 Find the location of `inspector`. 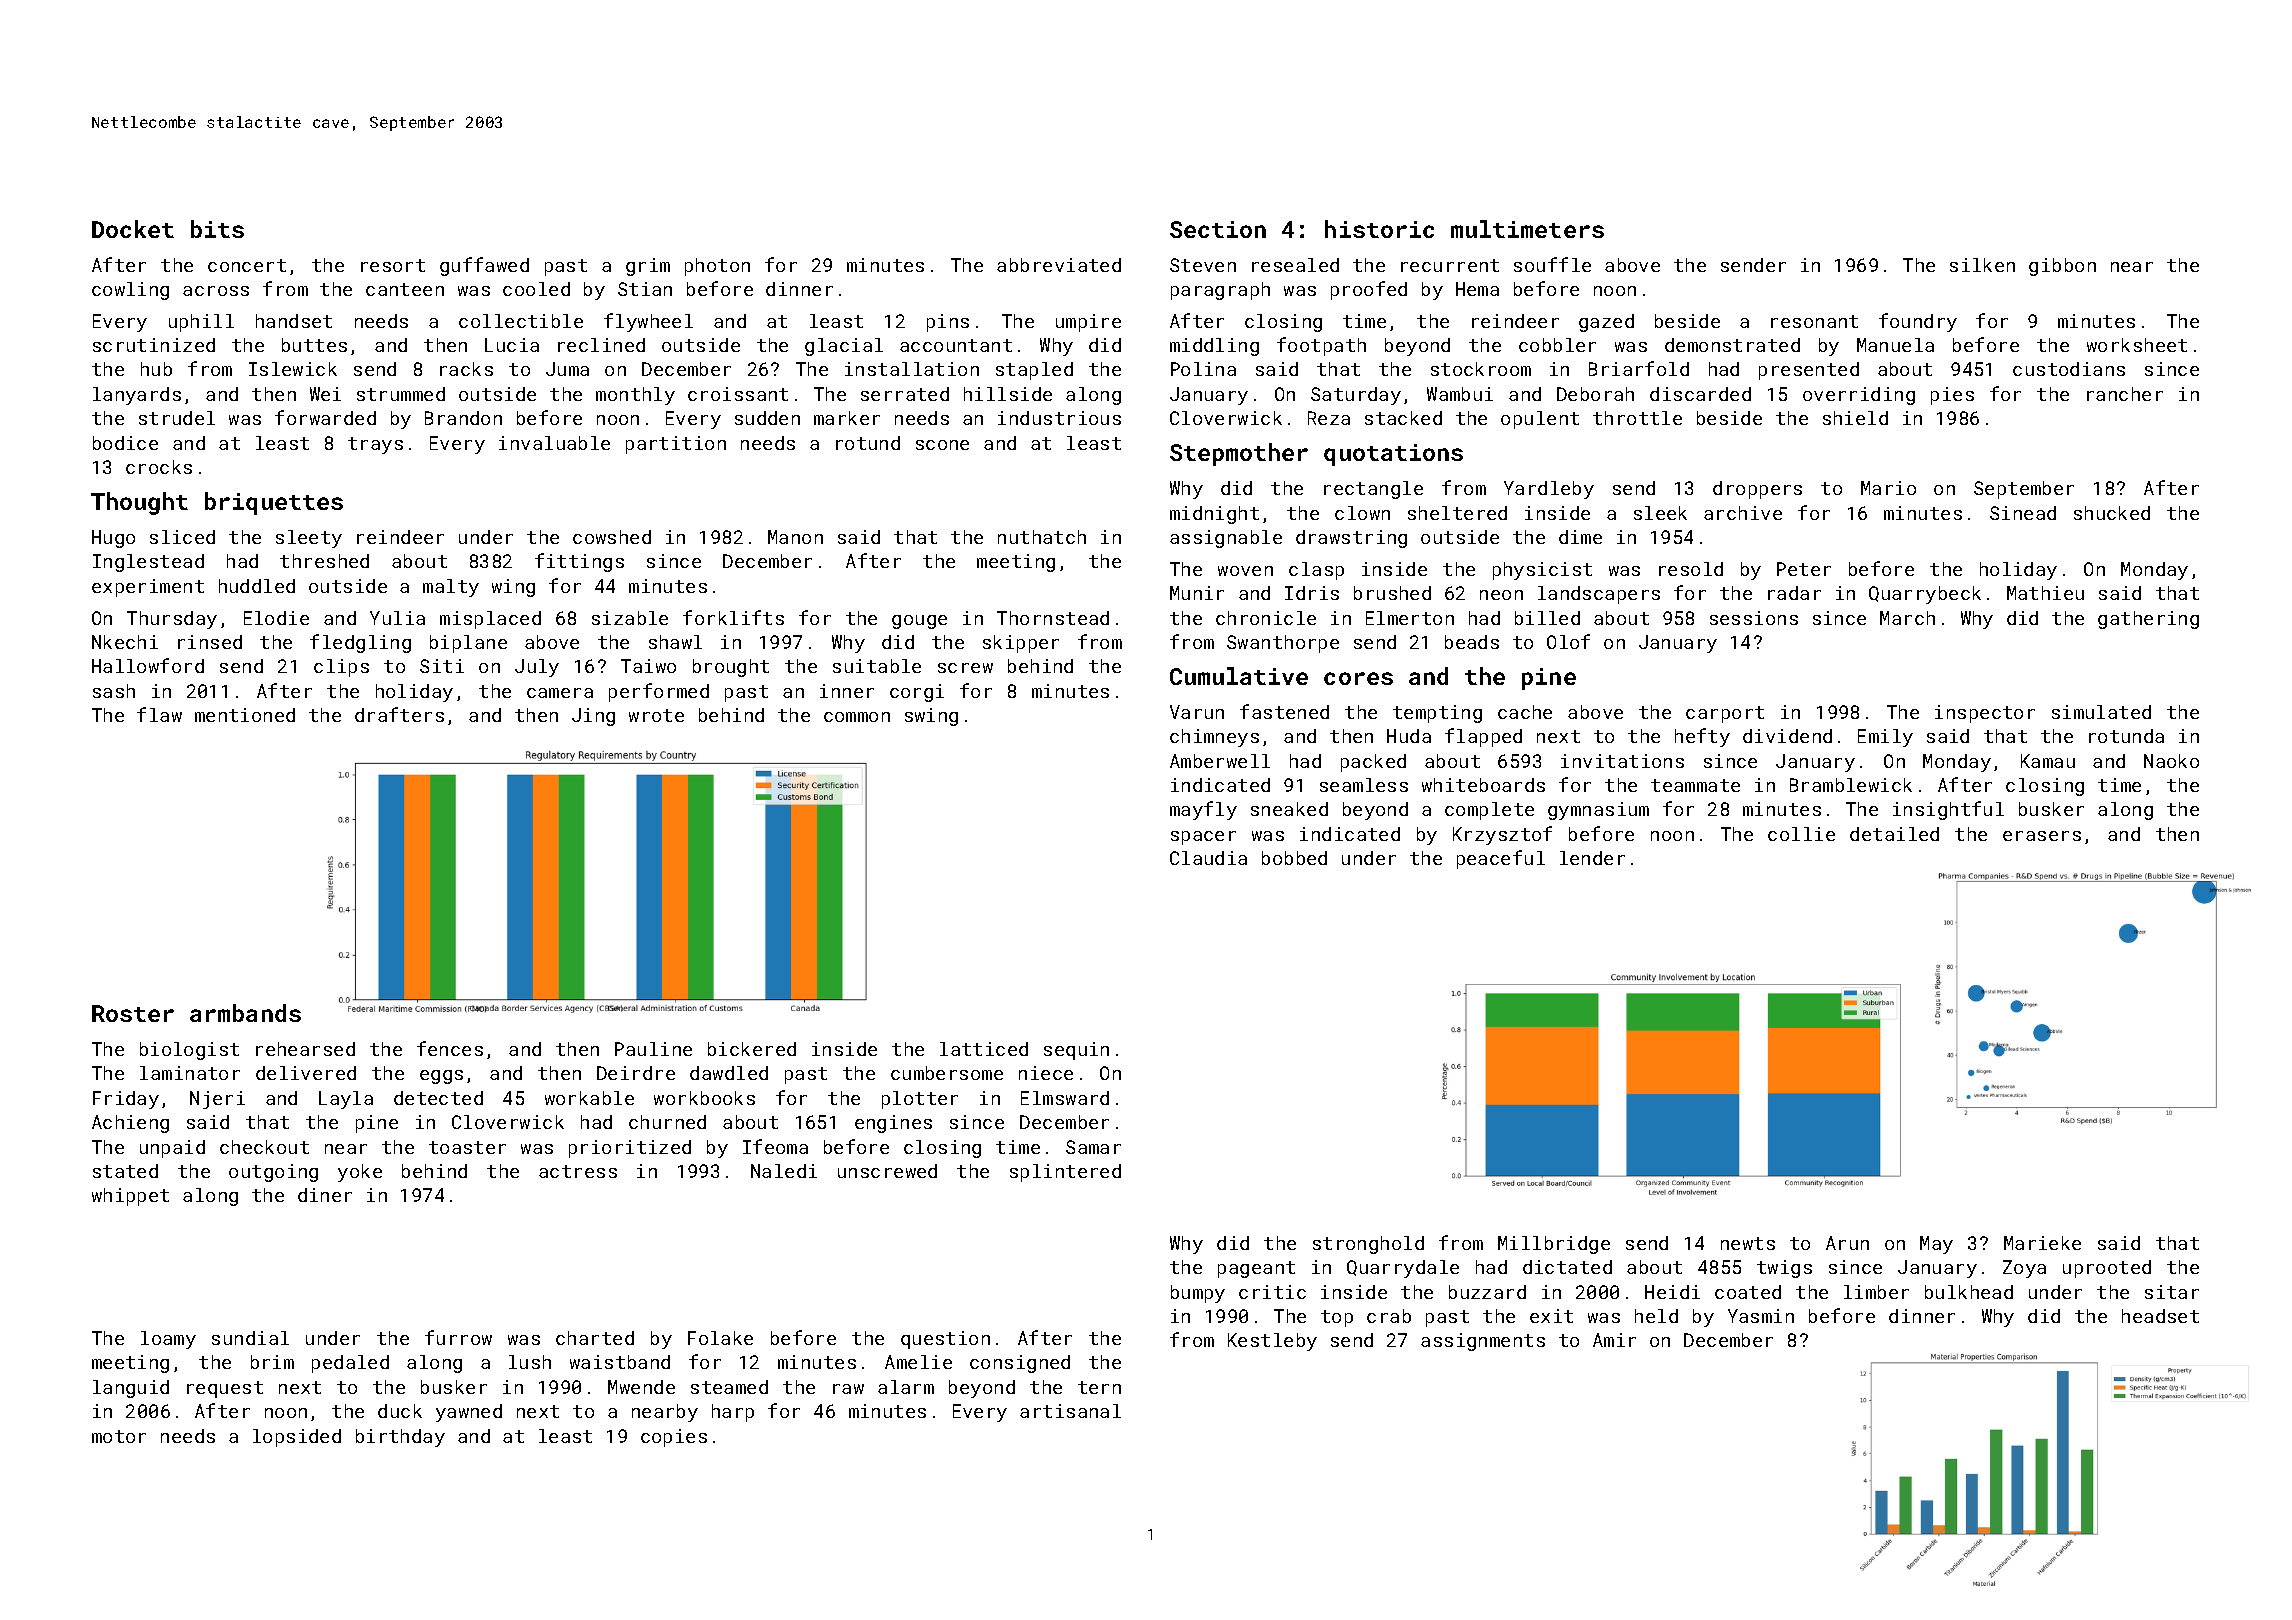

inspector is located at coordinates (1985, 714).
